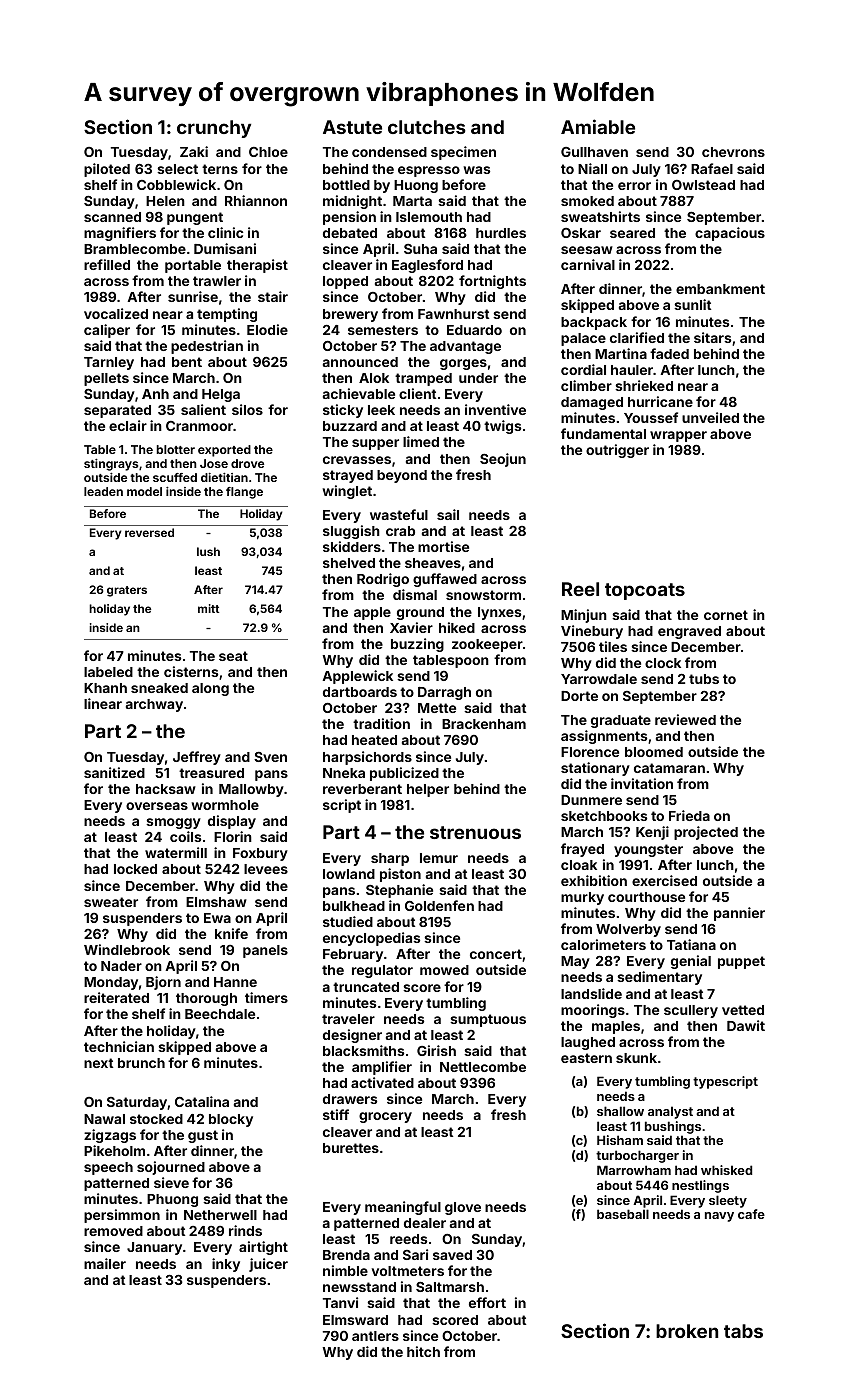  I want to click on hitch, so click(423, 1351).
